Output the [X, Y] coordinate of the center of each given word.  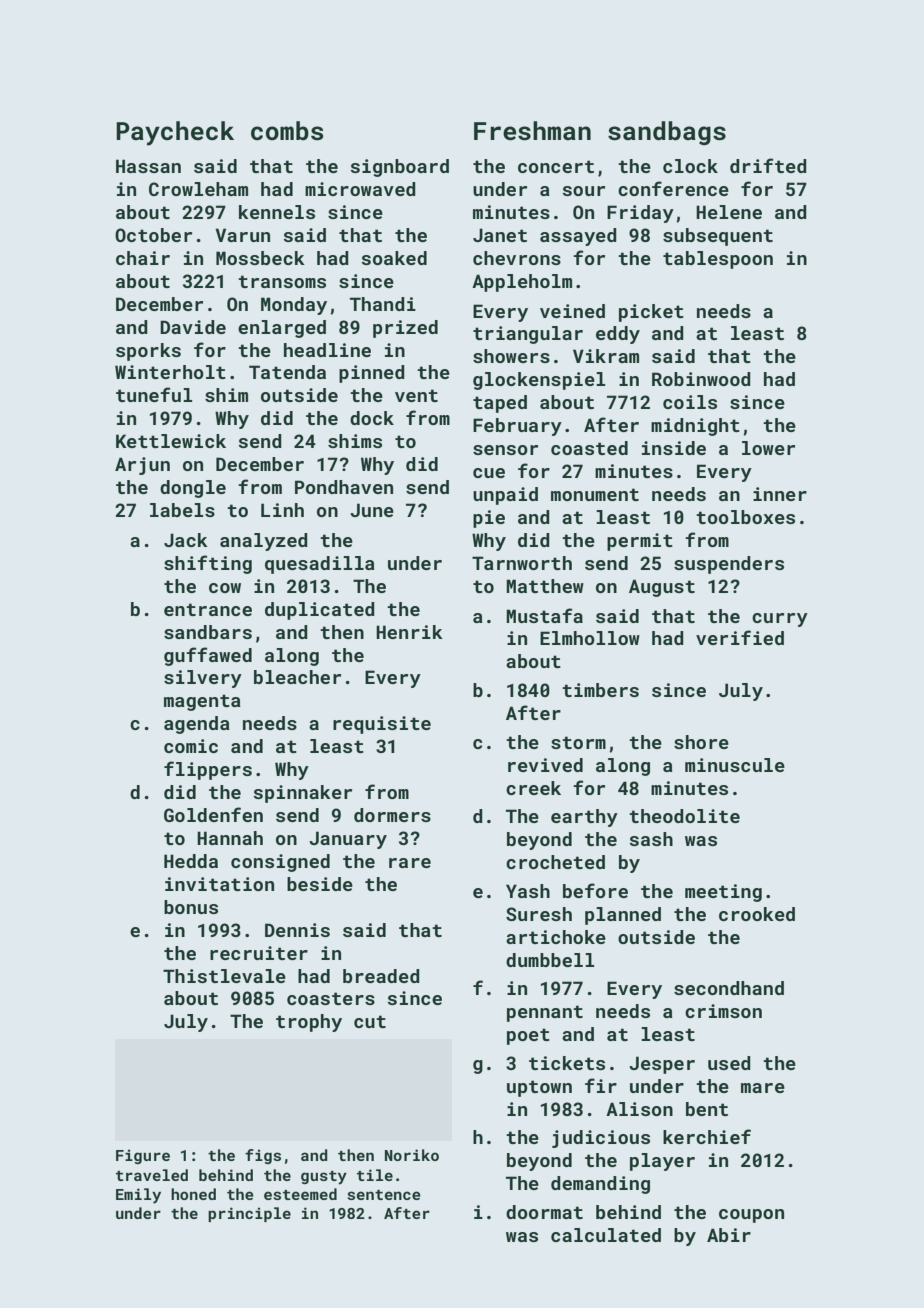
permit [640, 542]
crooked [757, 914]
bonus [191, 907]
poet [528, 1036]
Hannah [230, 838]
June [372, 510]
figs [263, 1156]
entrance [208, 609]
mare [763, 1088]
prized [405, 329]
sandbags [667, 133]
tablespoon [718, 260]
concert [556, 166]
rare [410, 863]
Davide [193, 327]
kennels [277, 212]
